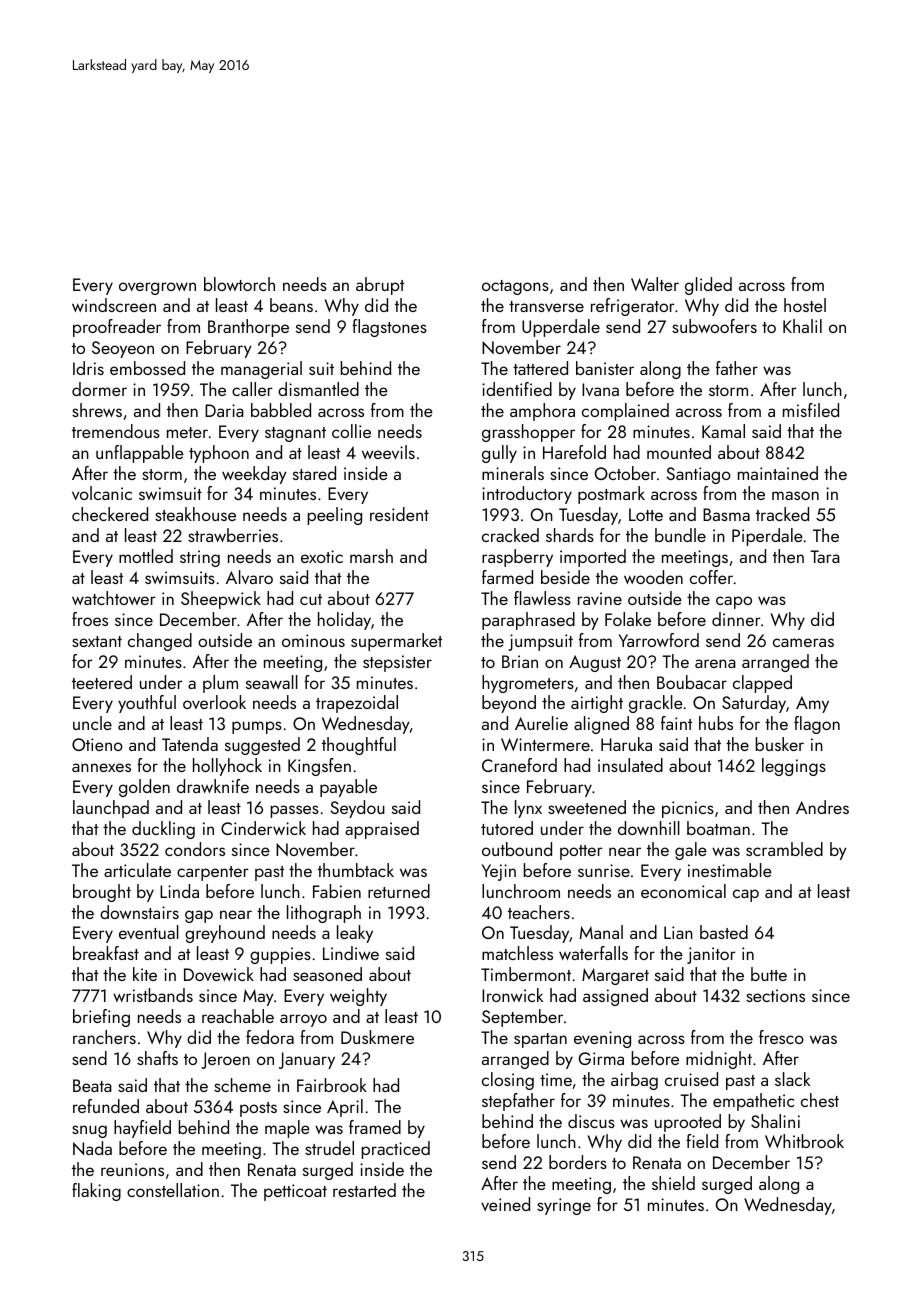 The width and height of the page is (924, 1308). Describe the element at coordinates (239, 284) in the page. I see `blowtorch` at that location.
